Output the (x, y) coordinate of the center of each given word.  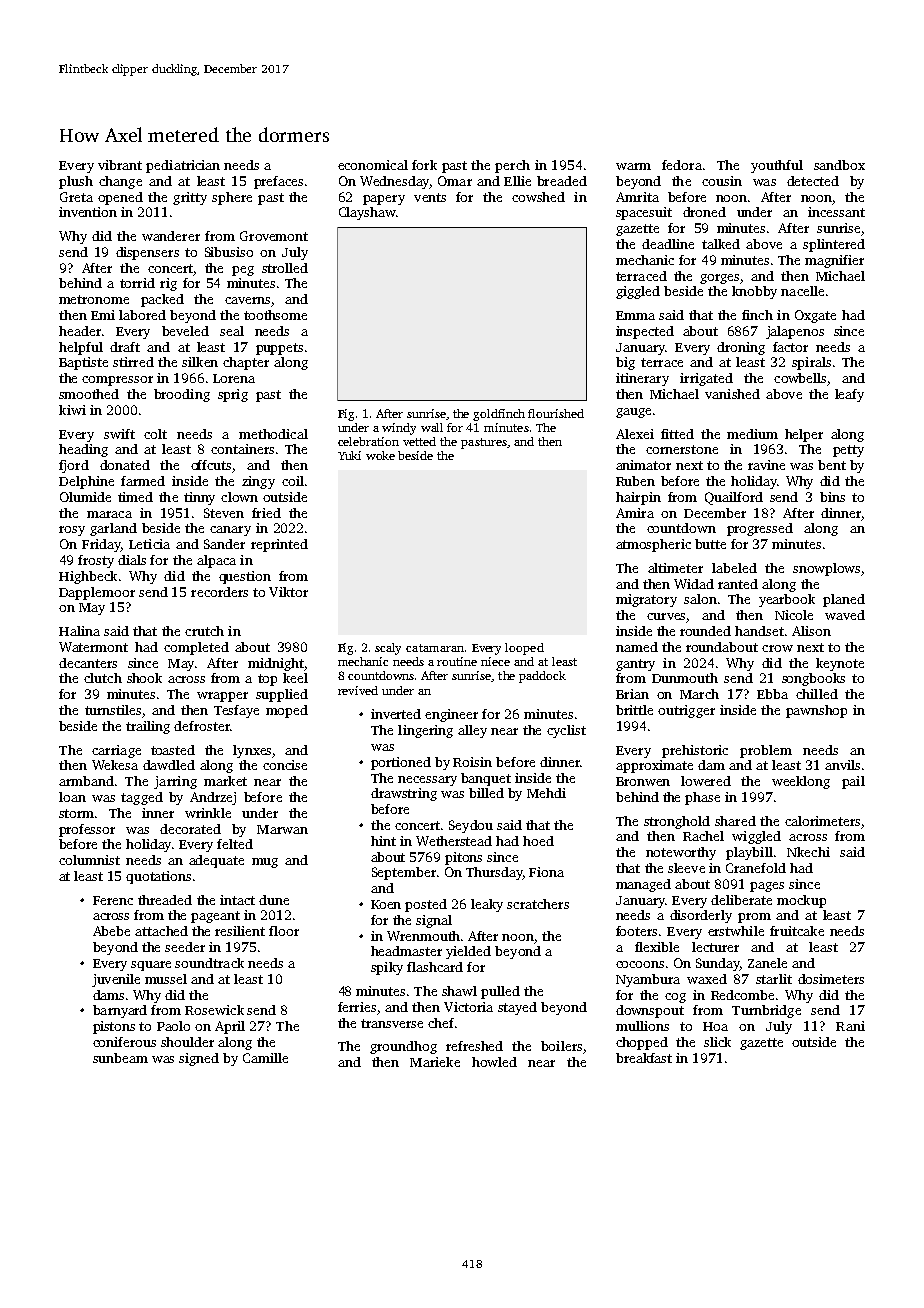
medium (752, 434)
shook (144, 678)
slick (717, 1042)
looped (524, 649)
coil (293, 481)
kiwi (72, 410)
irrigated (706, 379)
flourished (556, 413)
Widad (694, 584)
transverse (392, 1023)
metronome (94, 299)
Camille (265, 1058)
